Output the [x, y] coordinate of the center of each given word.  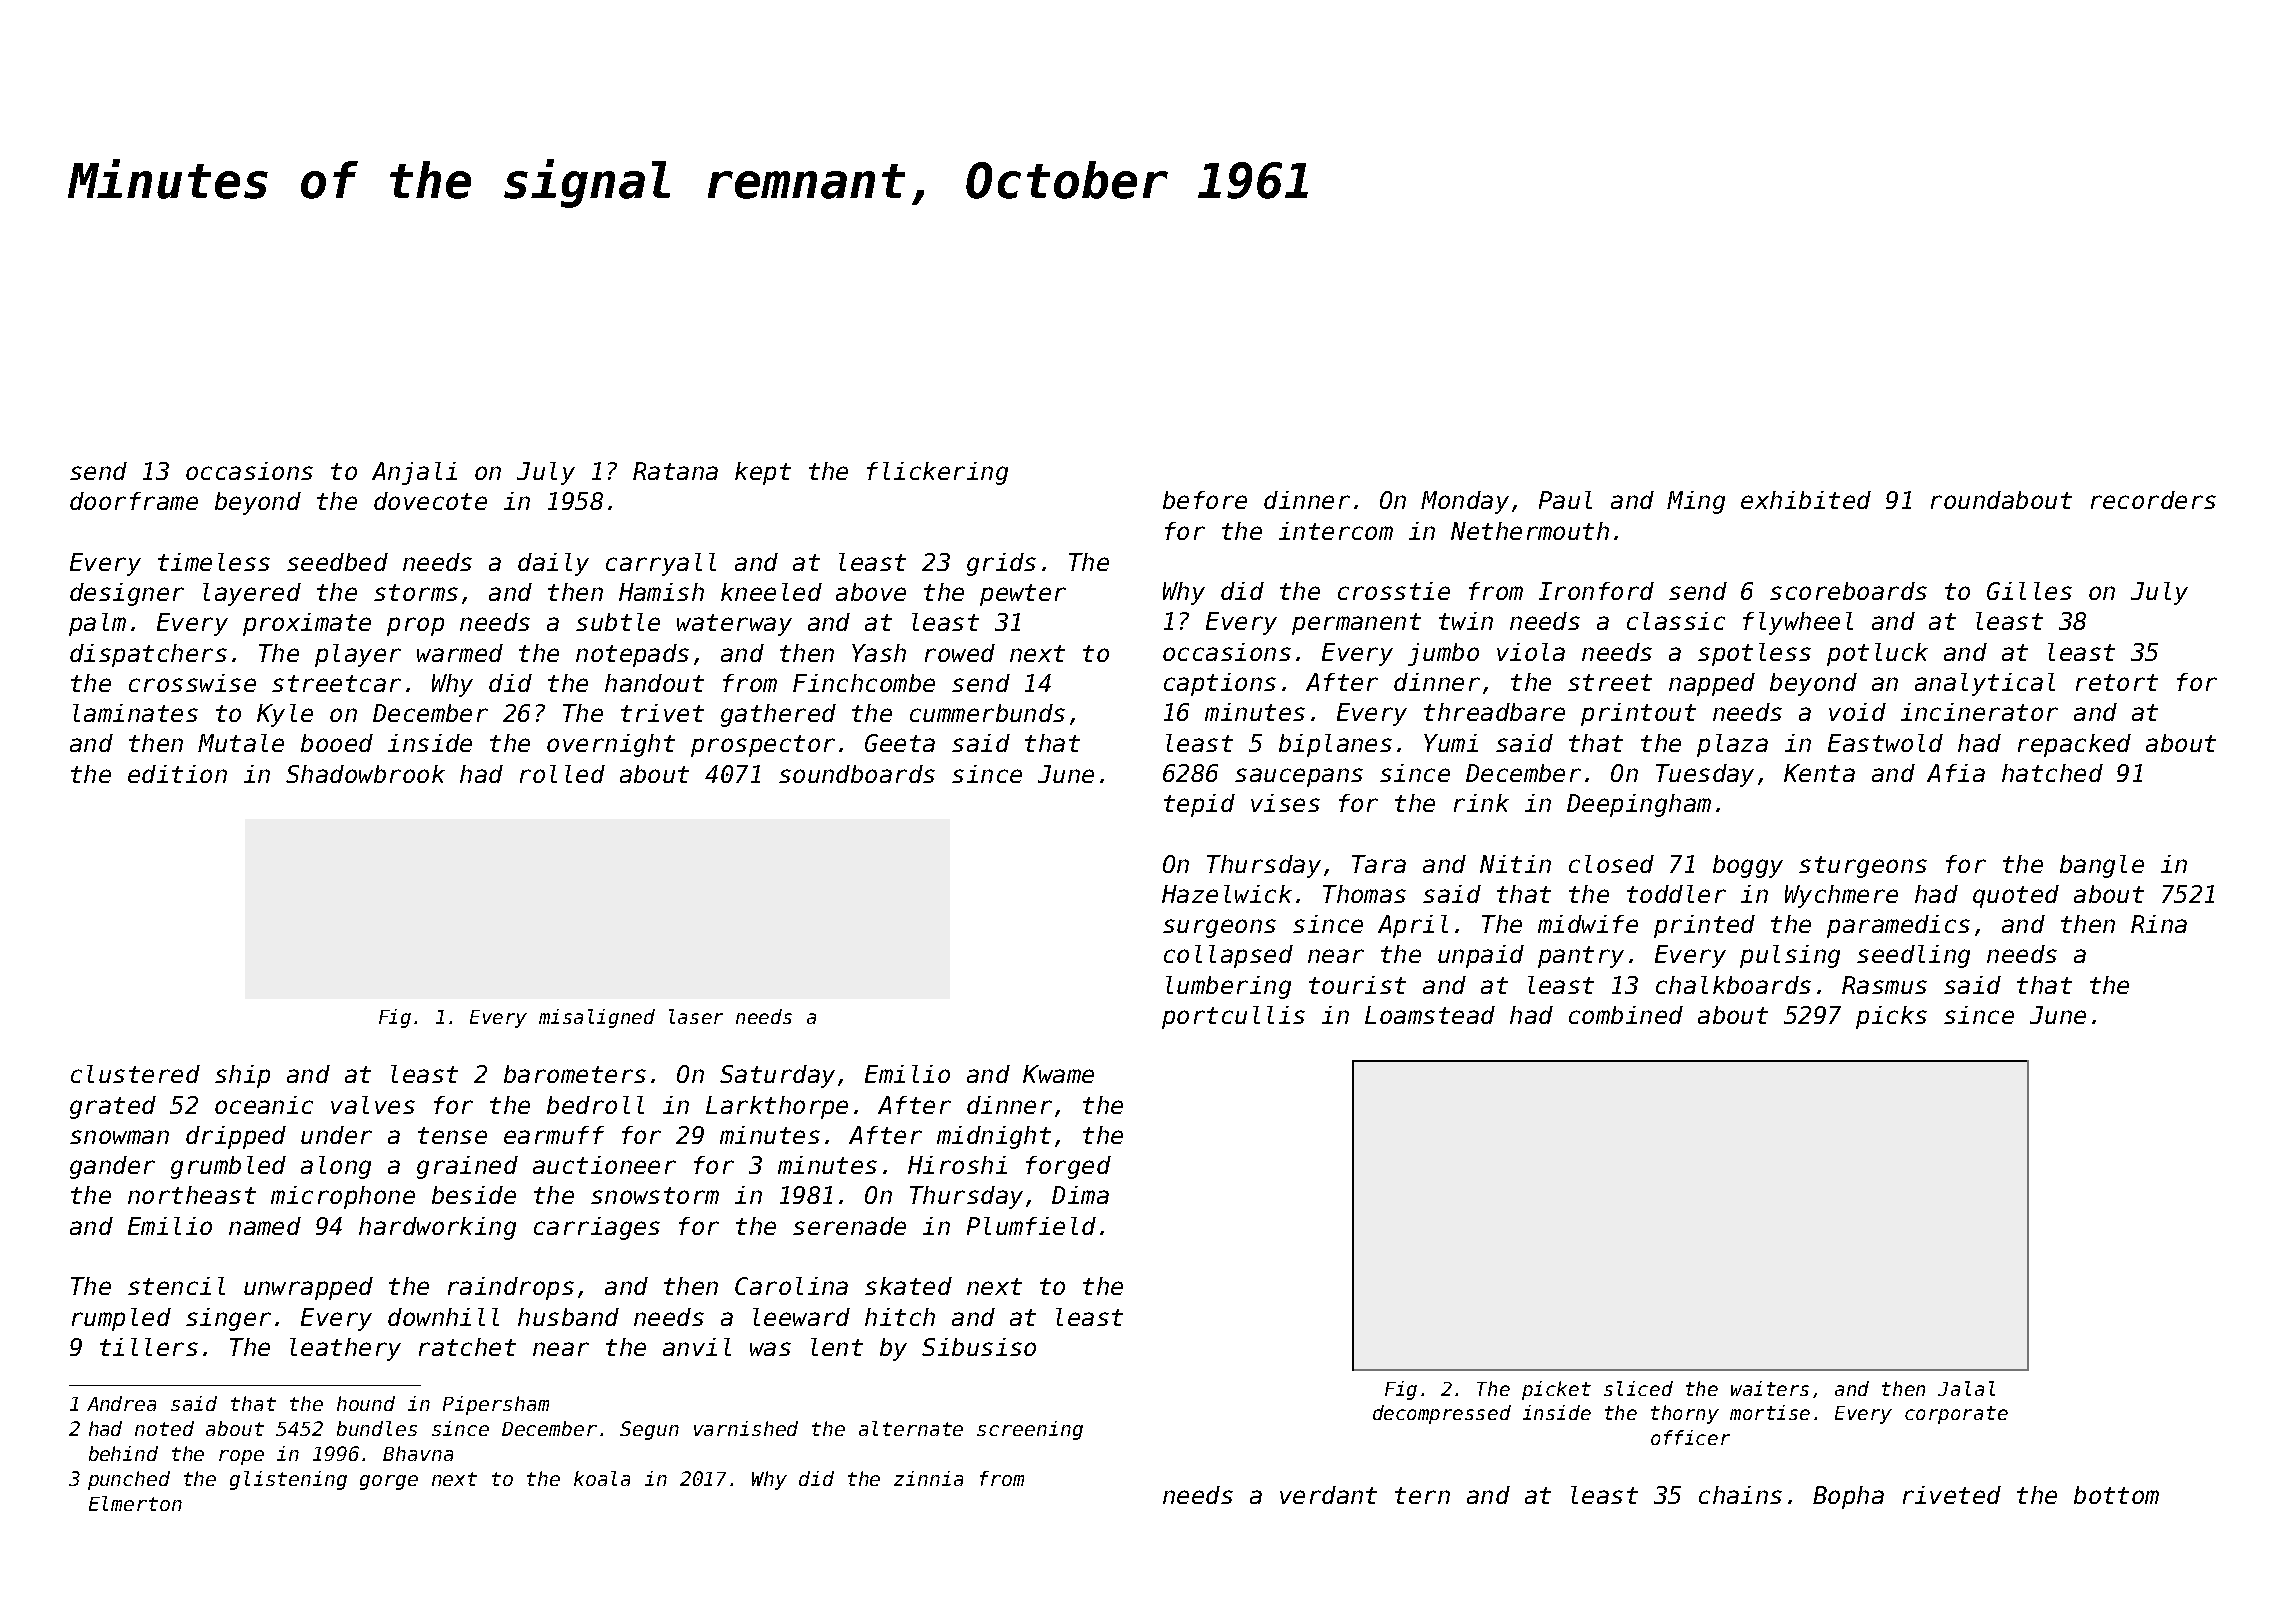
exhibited [1806, 500]
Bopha [1848, 1497]
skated [908, 1286]
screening [1030, 1430]
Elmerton [135, 1503]
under [336, 1135]
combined [1626, 1015]
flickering [937, 473]
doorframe [134, 501]
